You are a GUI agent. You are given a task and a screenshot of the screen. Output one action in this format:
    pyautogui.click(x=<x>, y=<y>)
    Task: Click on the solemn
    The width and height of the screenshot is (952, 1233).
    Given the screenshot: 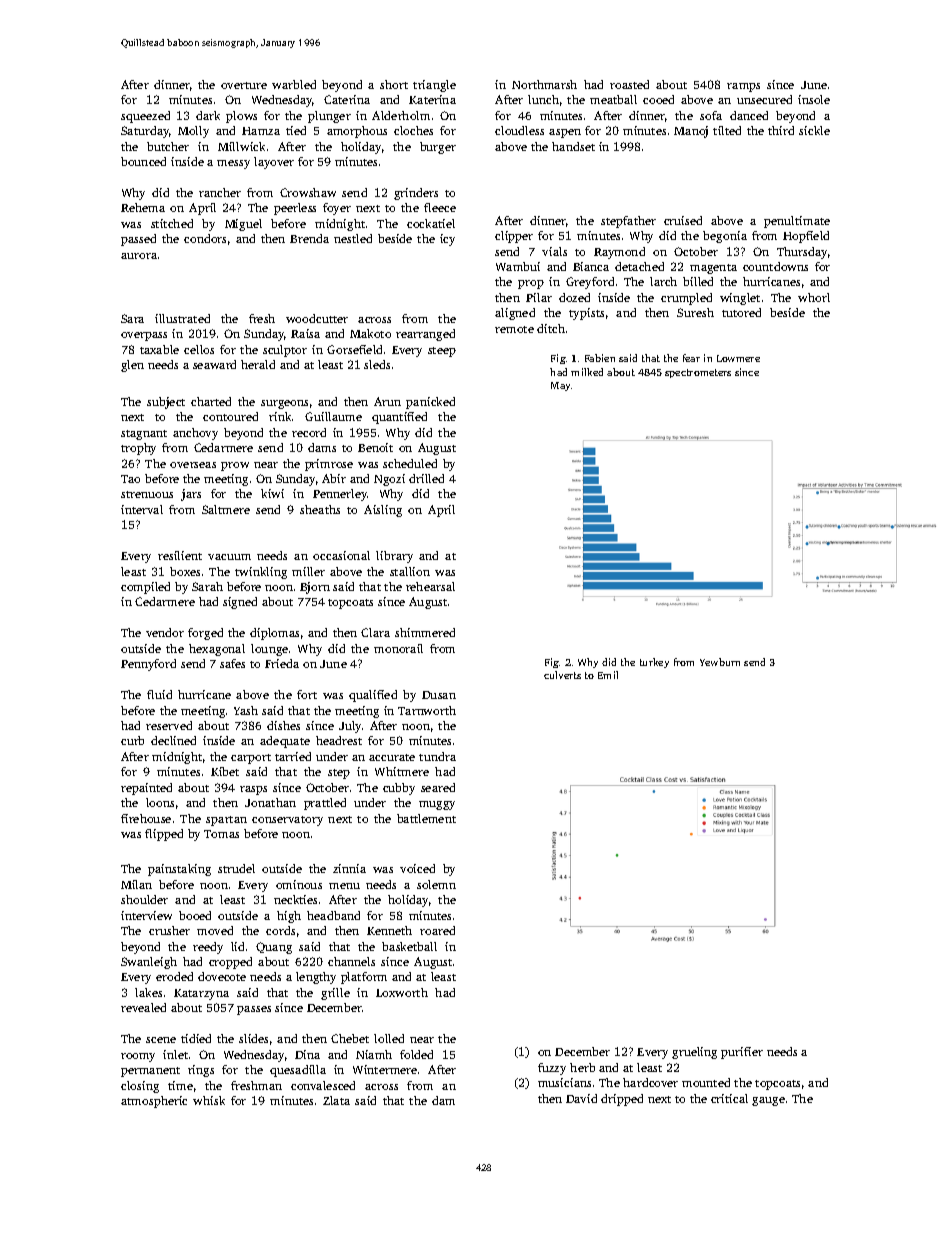 What is the action you would take?
    pyautogui.click(x=436, y=884)
